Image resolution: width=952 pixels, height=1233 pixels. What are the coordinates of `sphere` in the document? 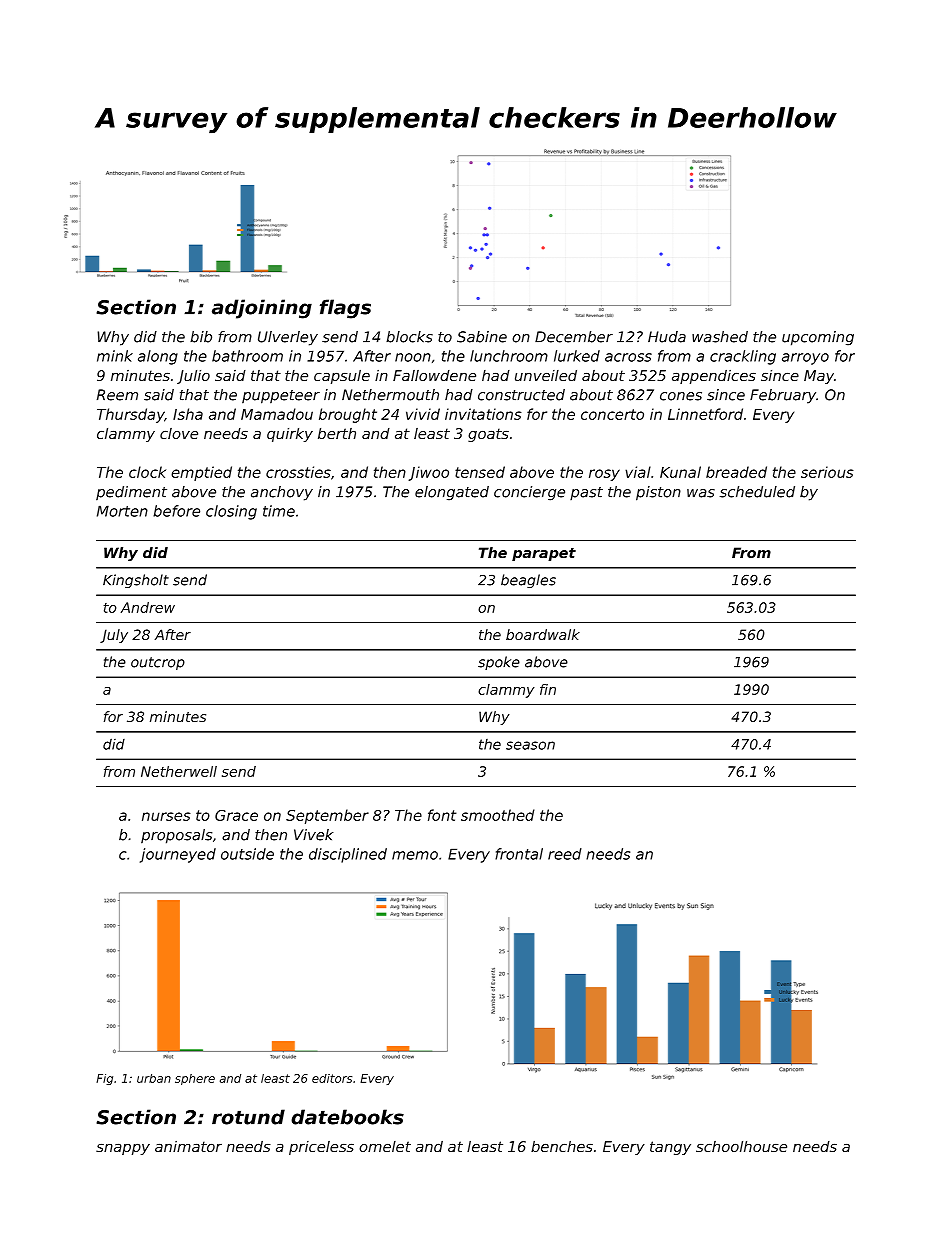 It's located at (195, 1079).
